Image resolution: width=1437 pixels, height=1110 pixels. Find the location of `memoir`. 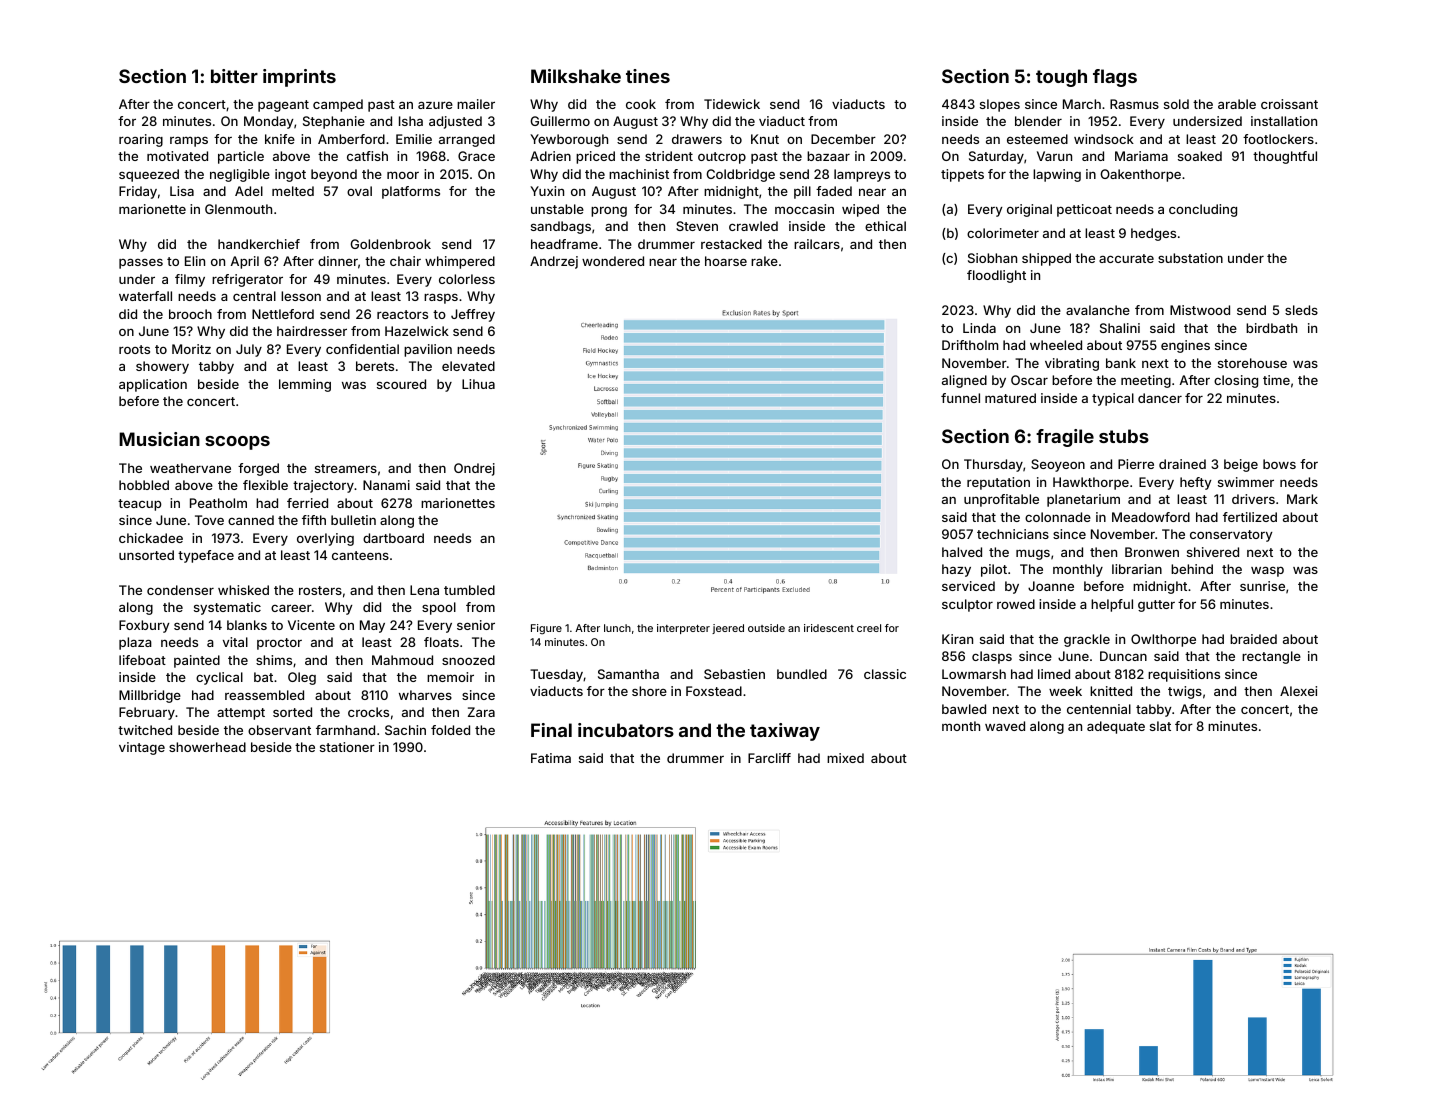

memoir is located at coordinates (450, 677).
